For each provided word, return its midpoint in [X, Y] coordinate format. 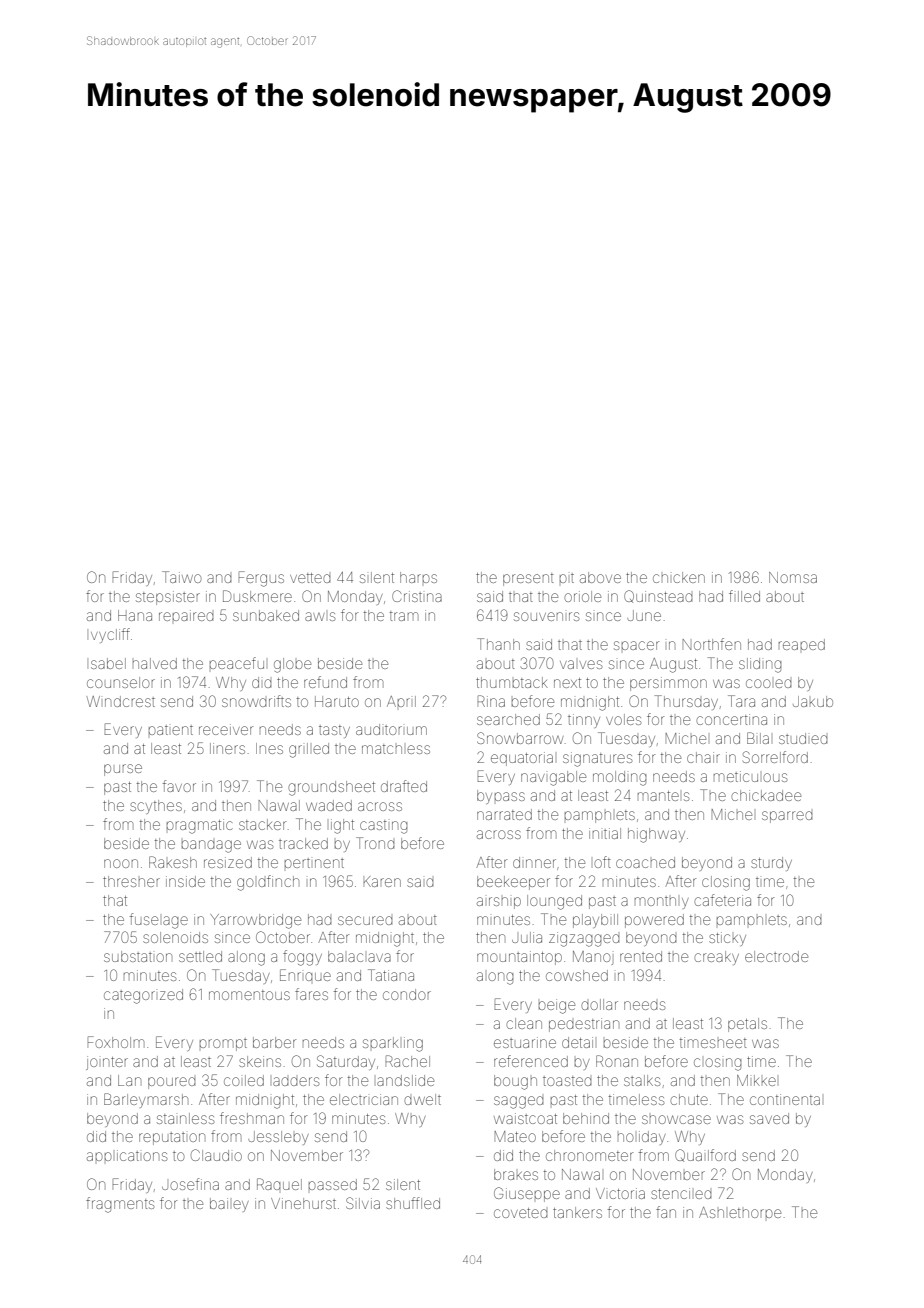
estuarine [525, 1042]
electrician [364, 1099]
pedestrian [584, 1025]
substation [138, 956]
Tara [741, 701]
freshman [252, 1118]
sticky [727, 939]
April [401, 701]
